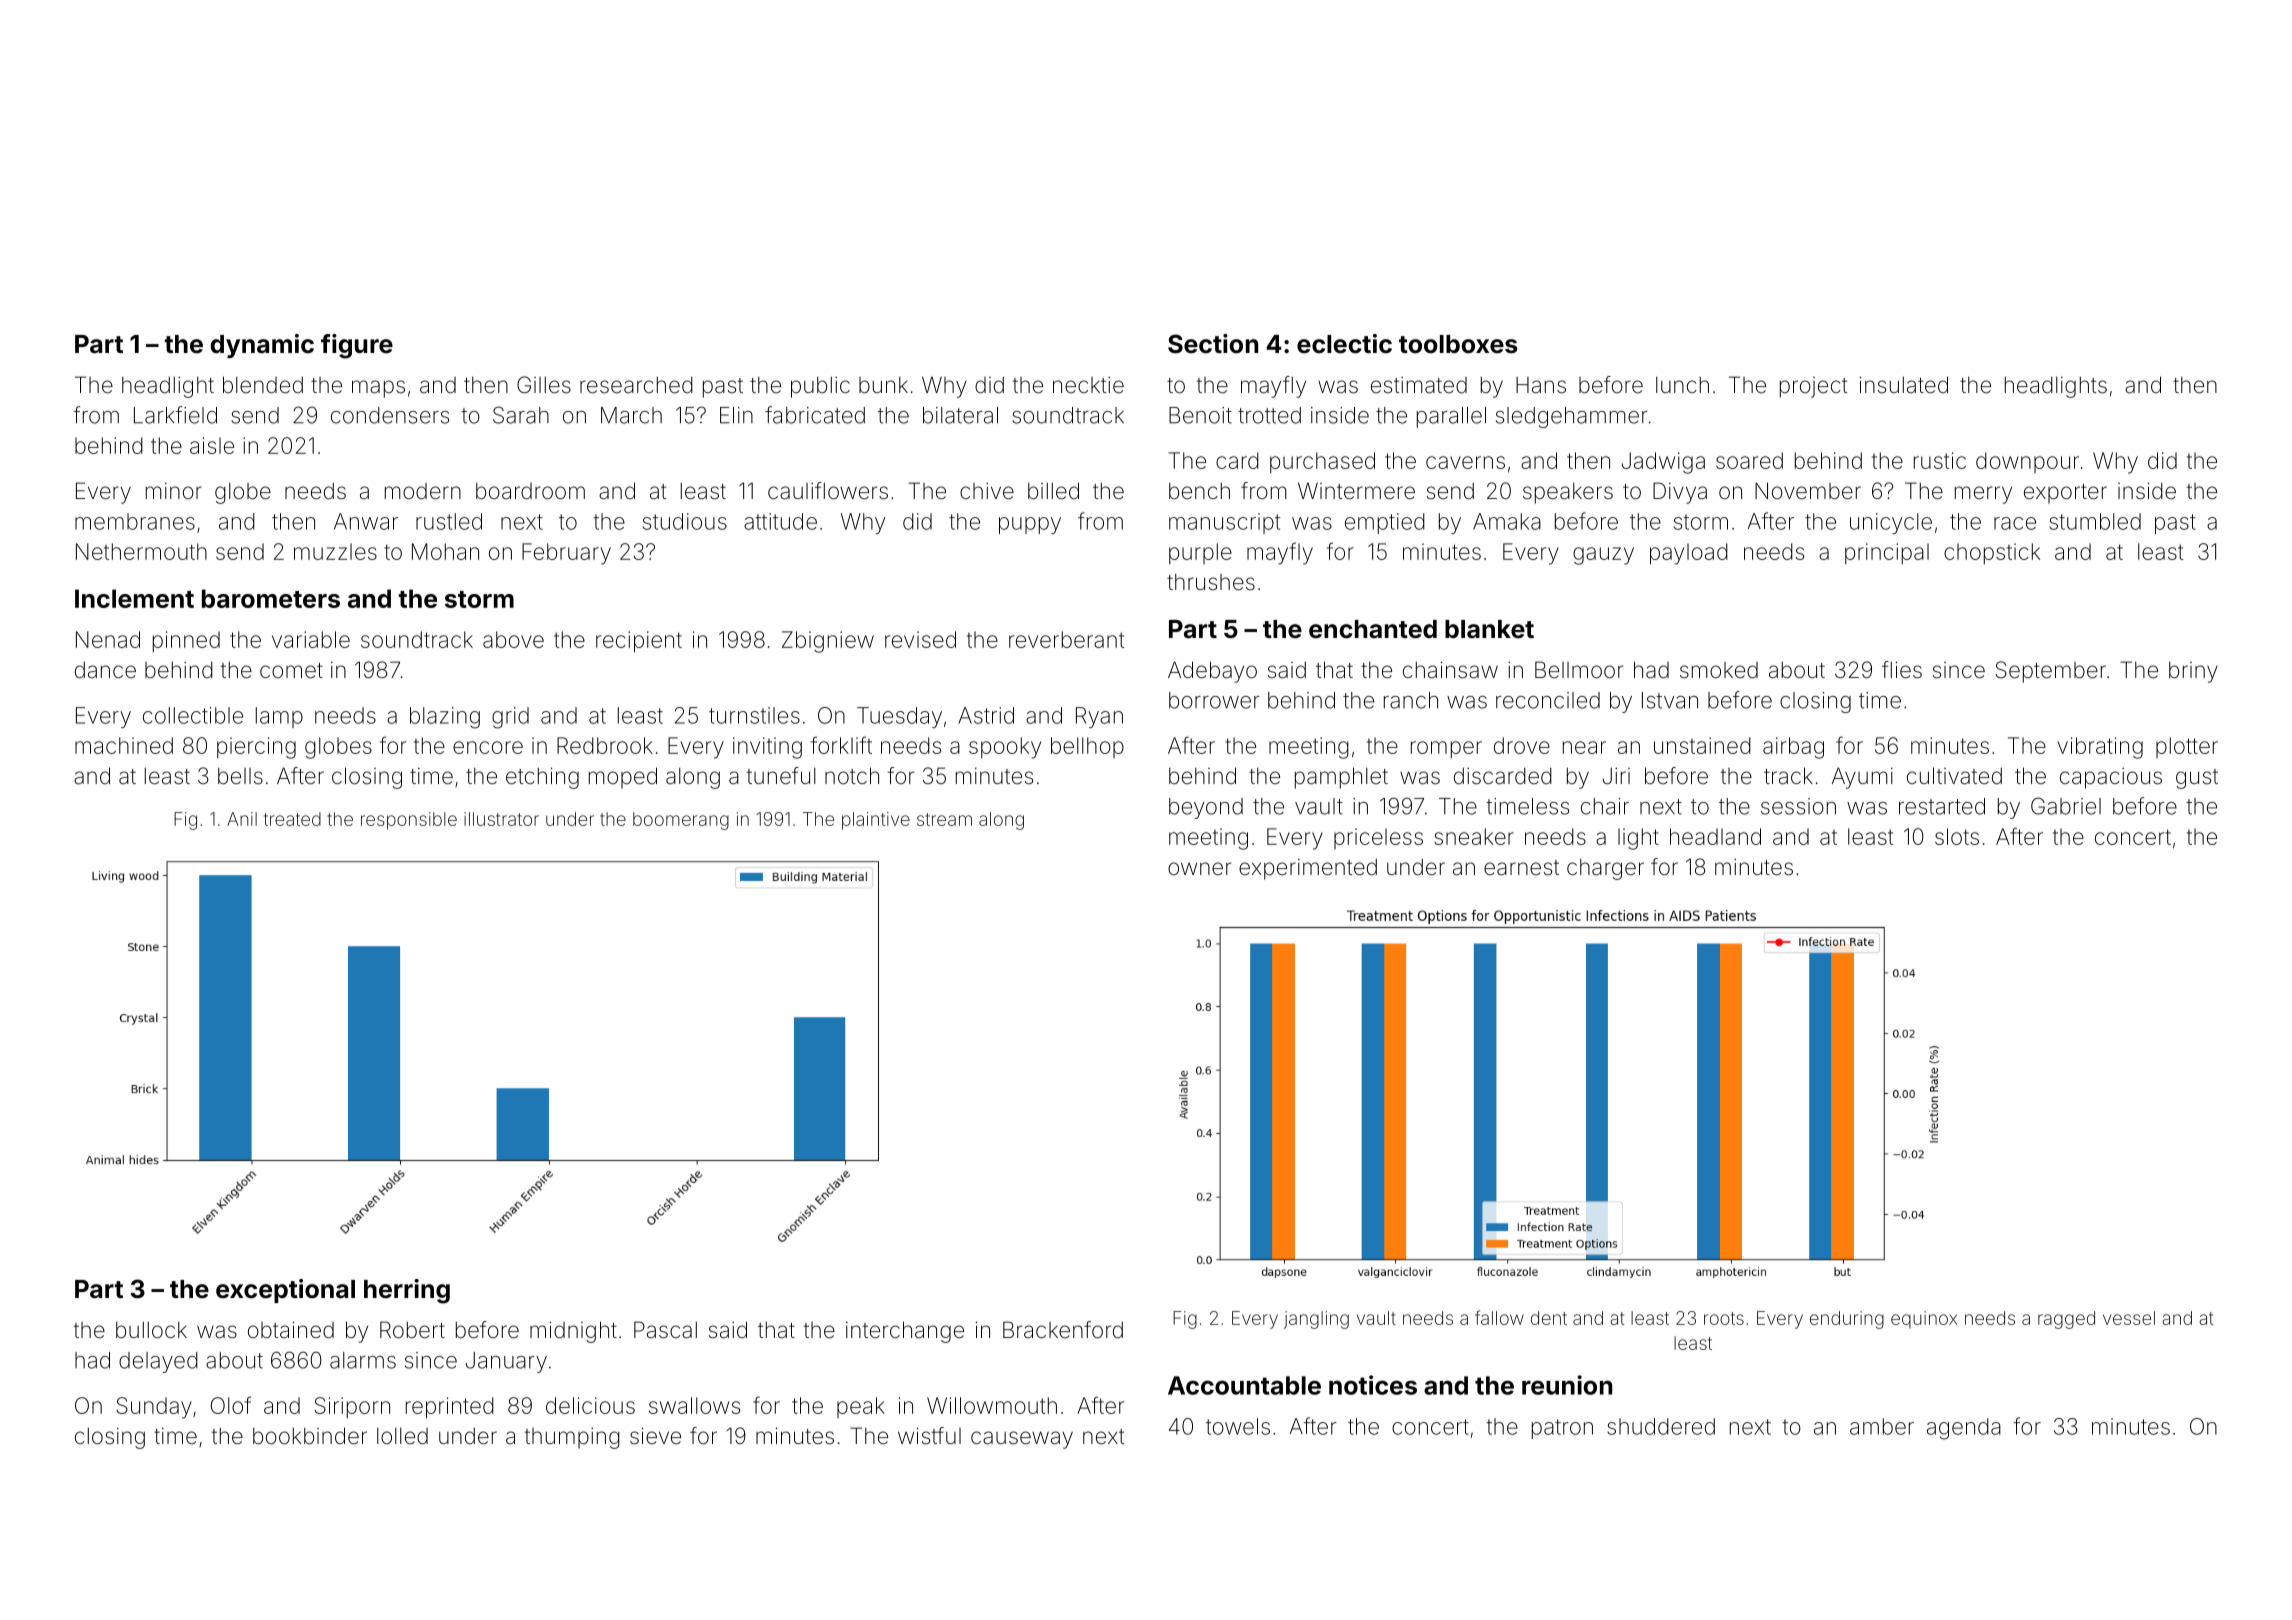 This document has width=2292, height=1620. What do you see at coordinates (271, 598) in the document?
I see `barometers` at bounding box center [271, 598].
